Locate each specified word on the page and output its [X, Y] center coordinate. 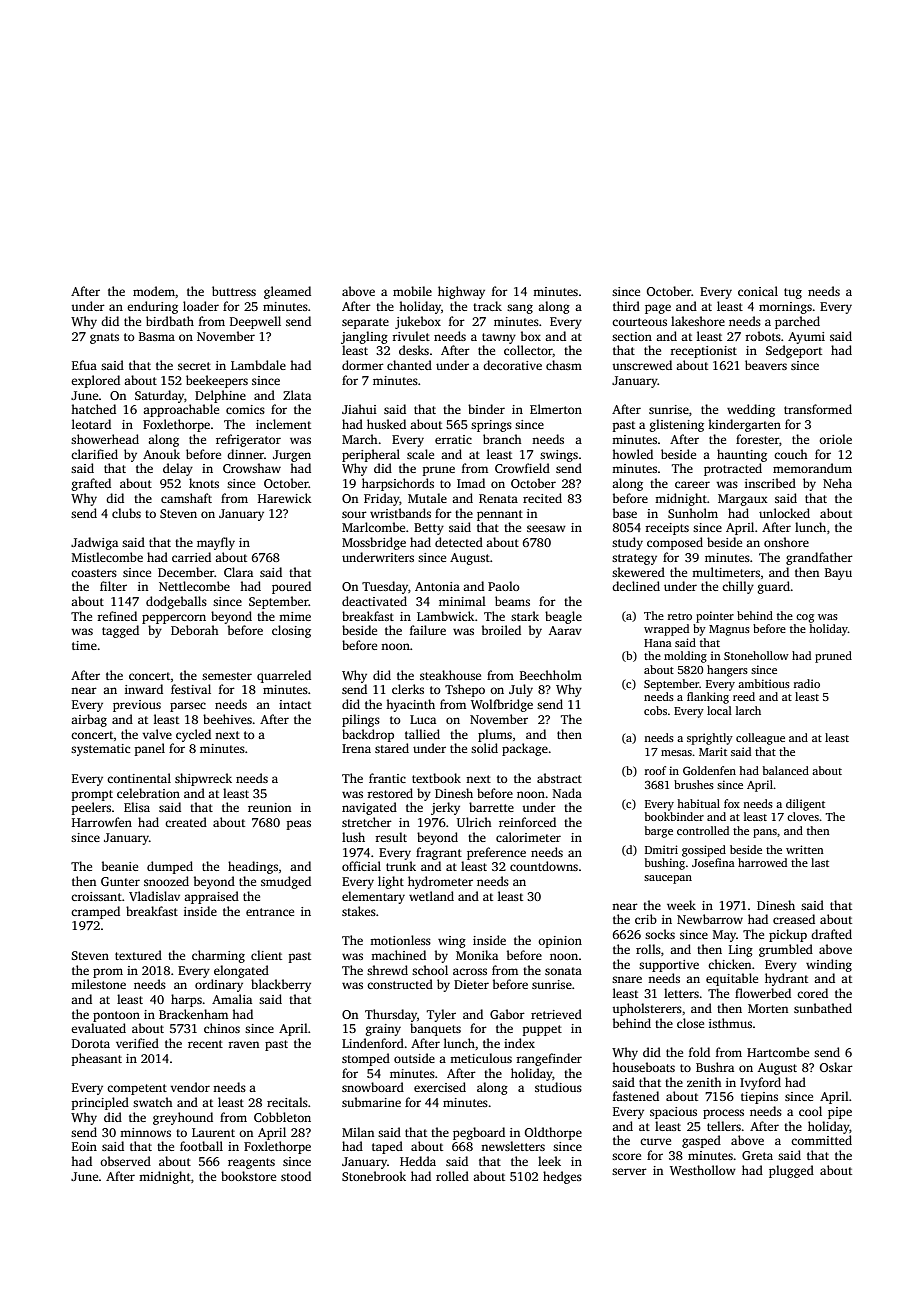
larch [748, 710]
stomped [366, 1059]
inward [144, 689]
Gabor [507, 1014]
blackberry [281, 985]
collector [528, 350]
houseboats [643, 1067]
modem [154, 291]
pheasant [97, 1059]
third [626, 306]
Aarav [565, 630]
